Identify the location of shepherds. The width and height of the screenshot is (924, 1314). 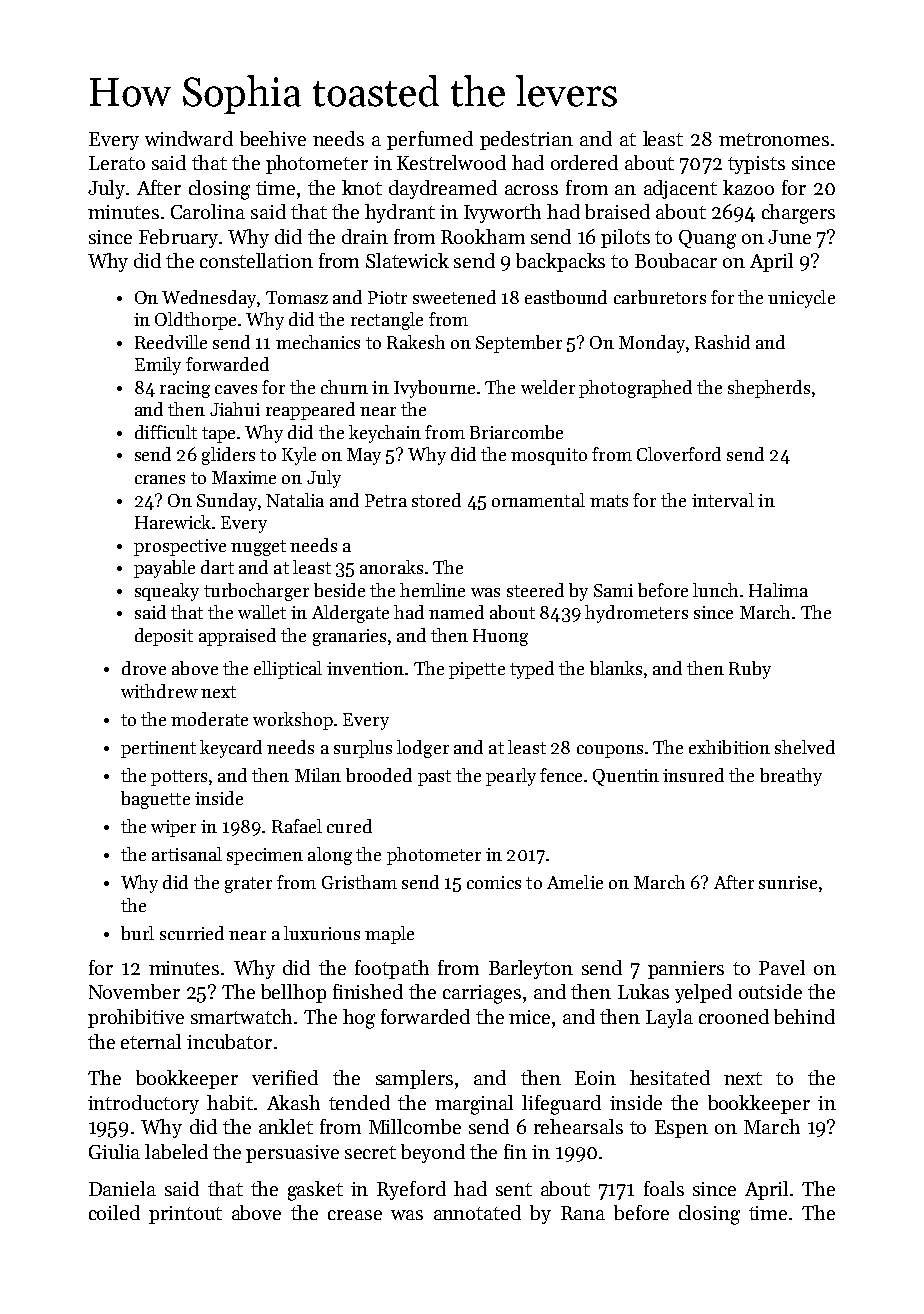
(769, 389).
